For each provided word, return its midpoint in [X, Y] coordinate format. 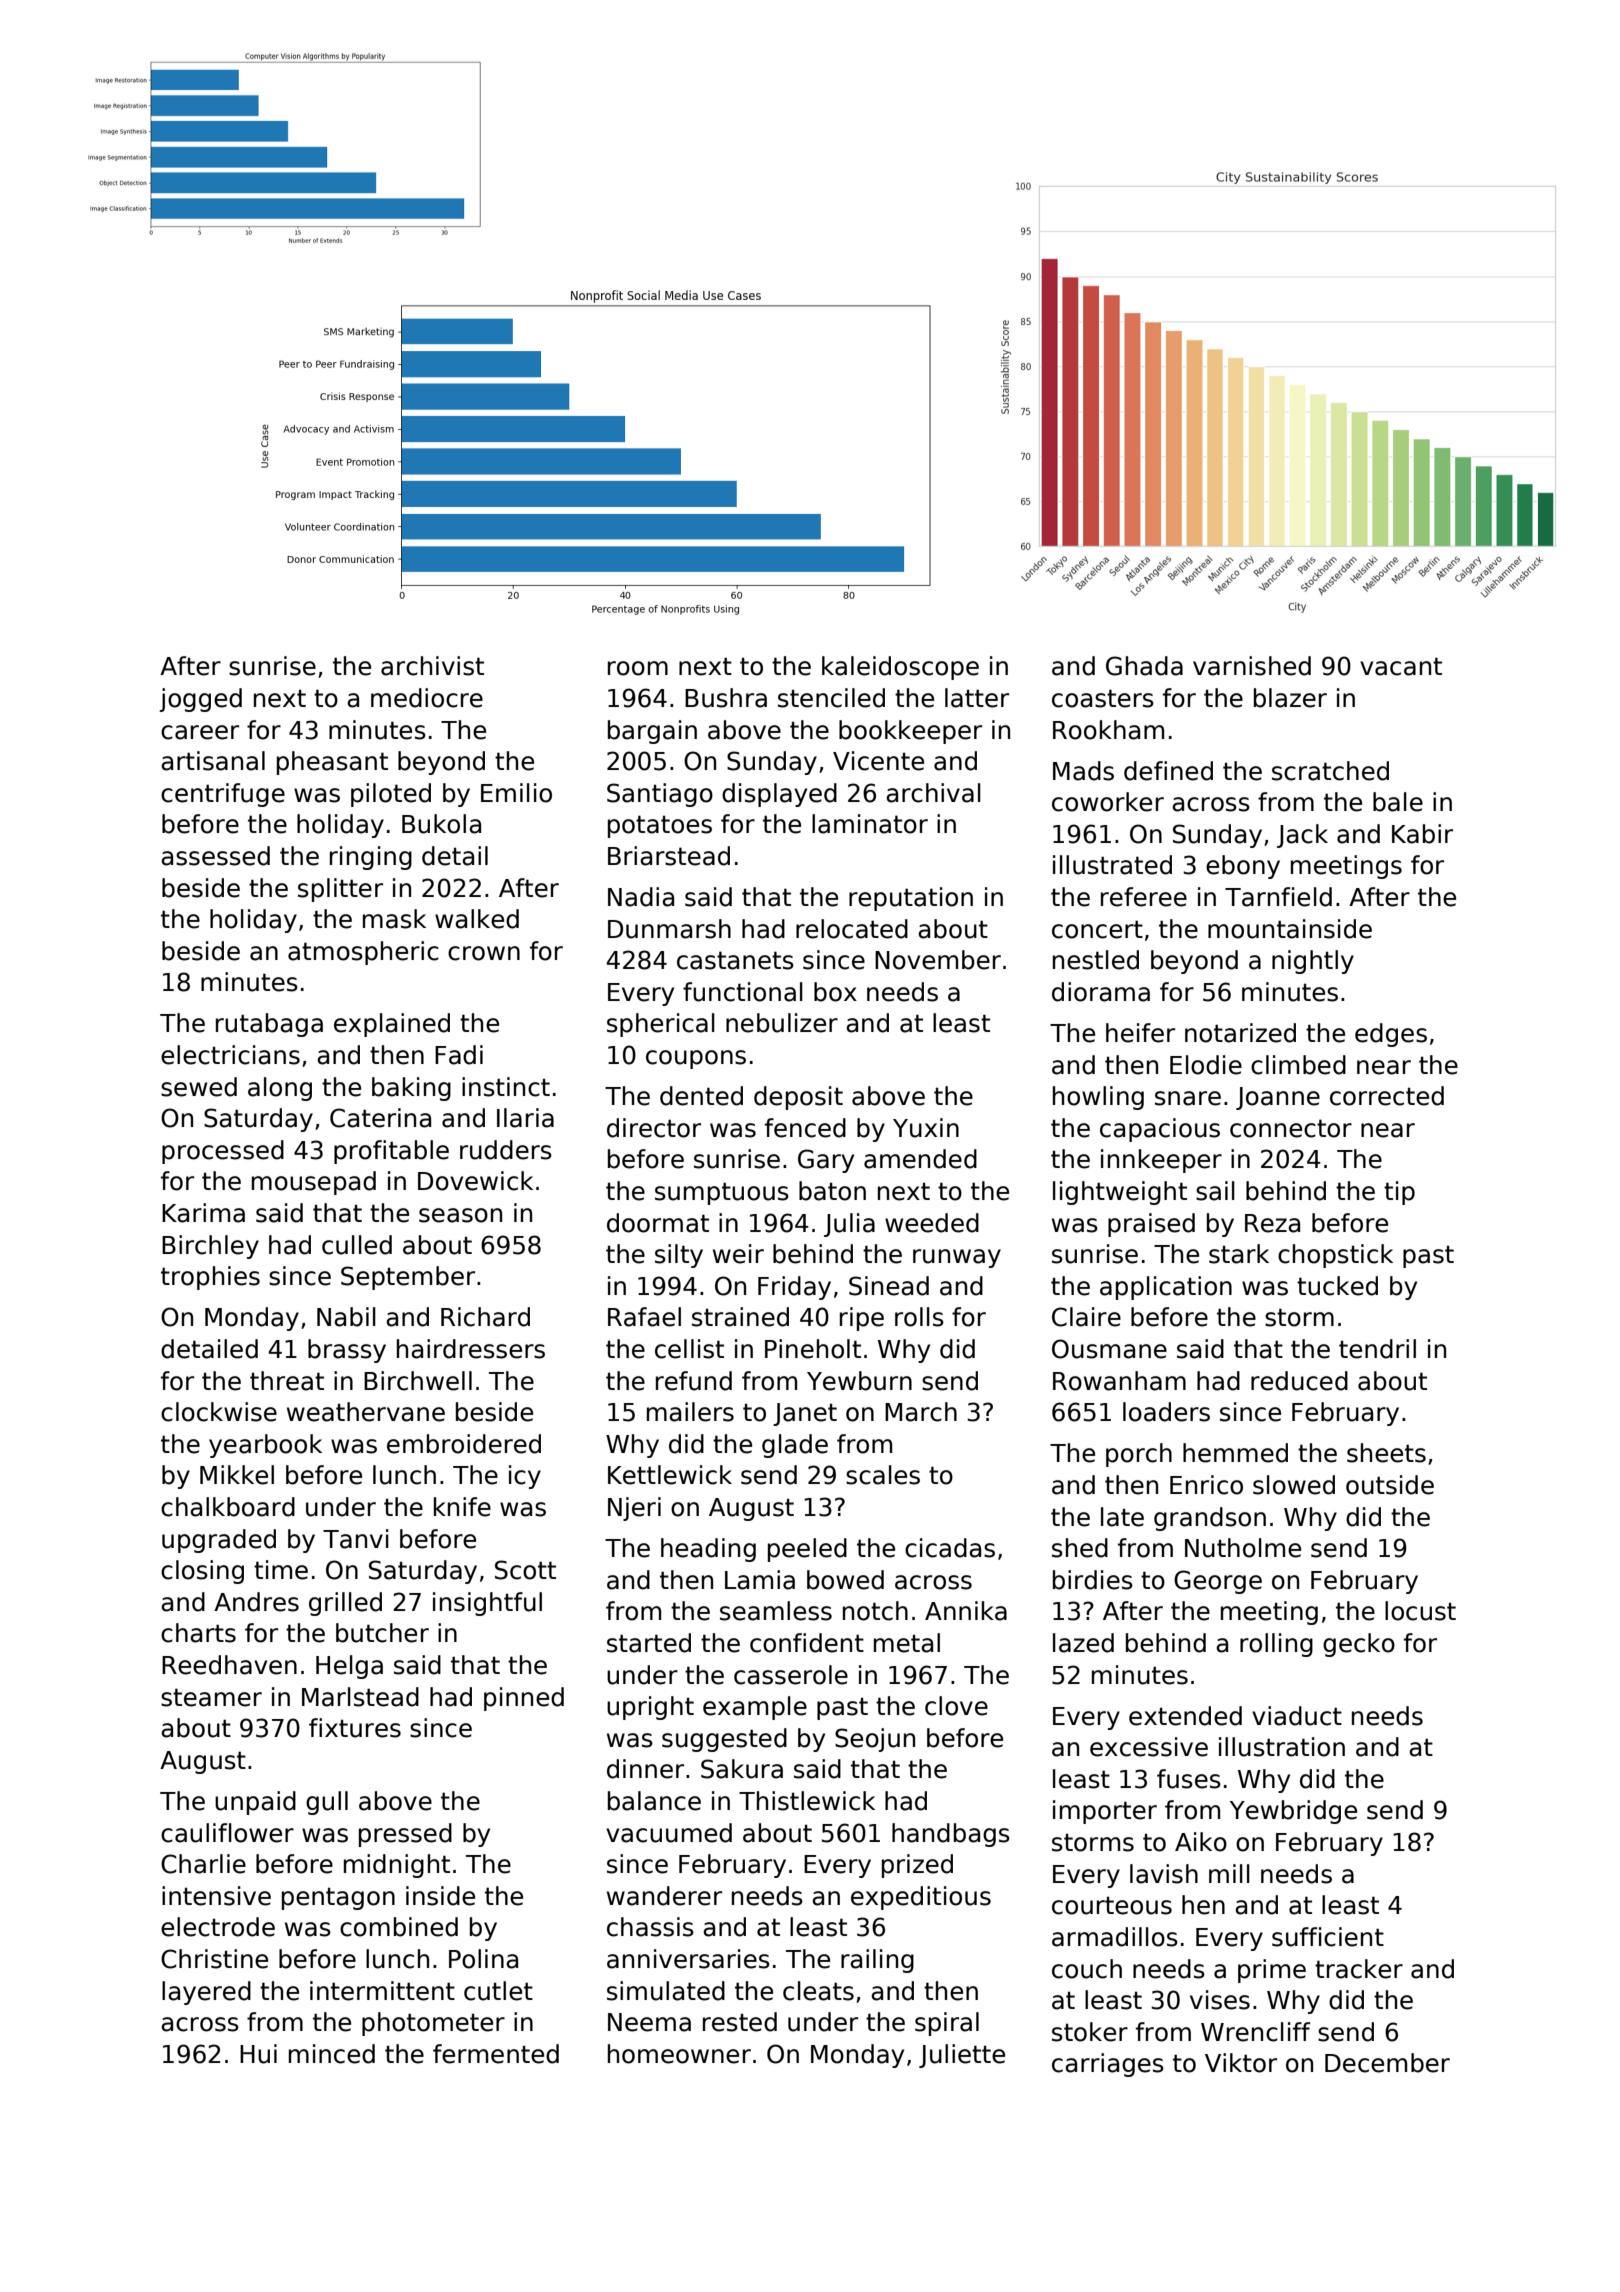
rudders [506, 1150]
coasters [1103, 698]
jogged [201, 700]
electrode [218, 1927]
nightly [1313, 962]
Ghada [1144, 666]
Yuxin [926, 1128]
